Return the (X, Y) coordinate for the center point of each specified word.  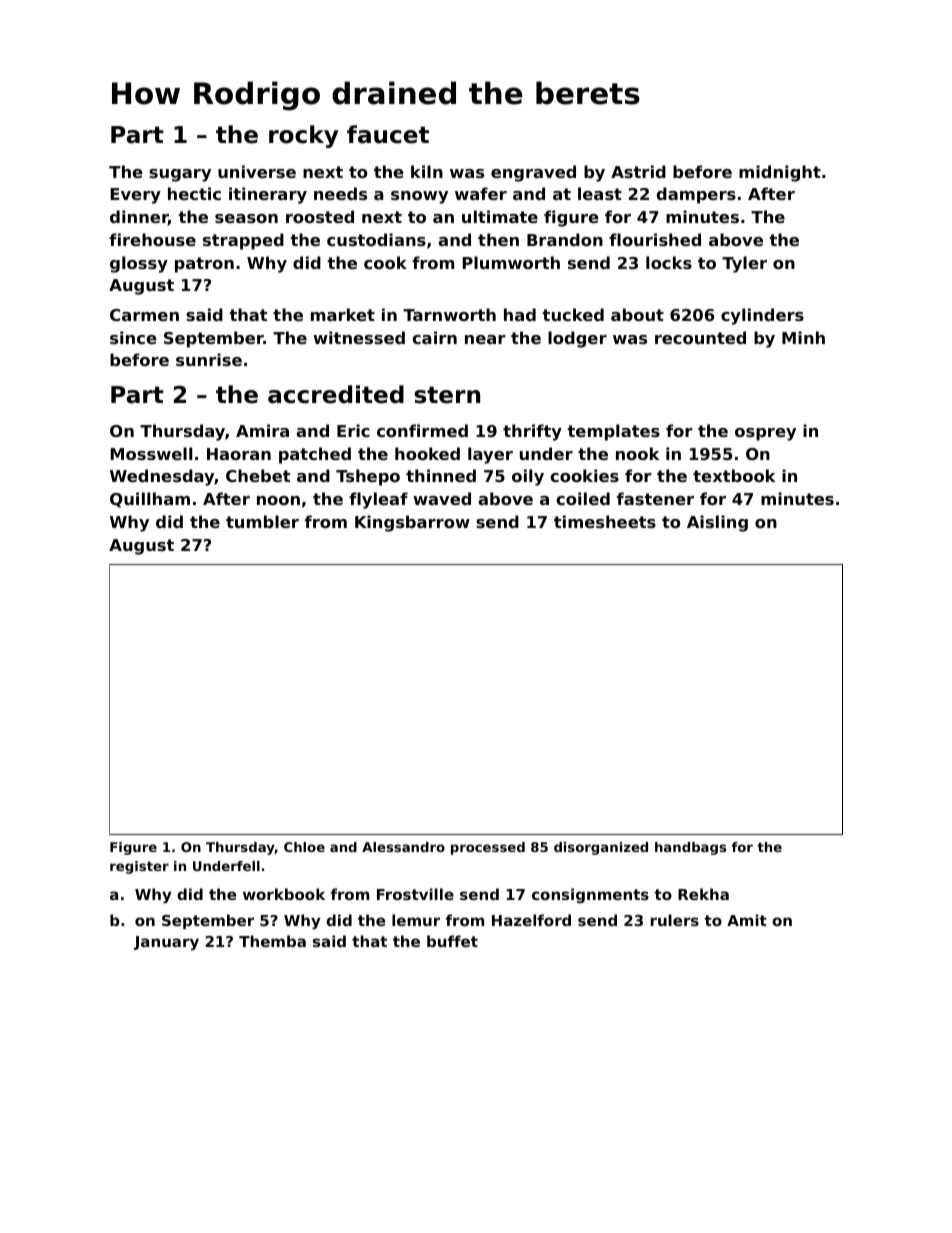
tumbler (262, 521)
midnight (780, 173)
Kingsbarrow (412, 523)
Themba (272, 941)
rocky (303, 136)
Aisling (717, 523)
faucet (388, 134)
